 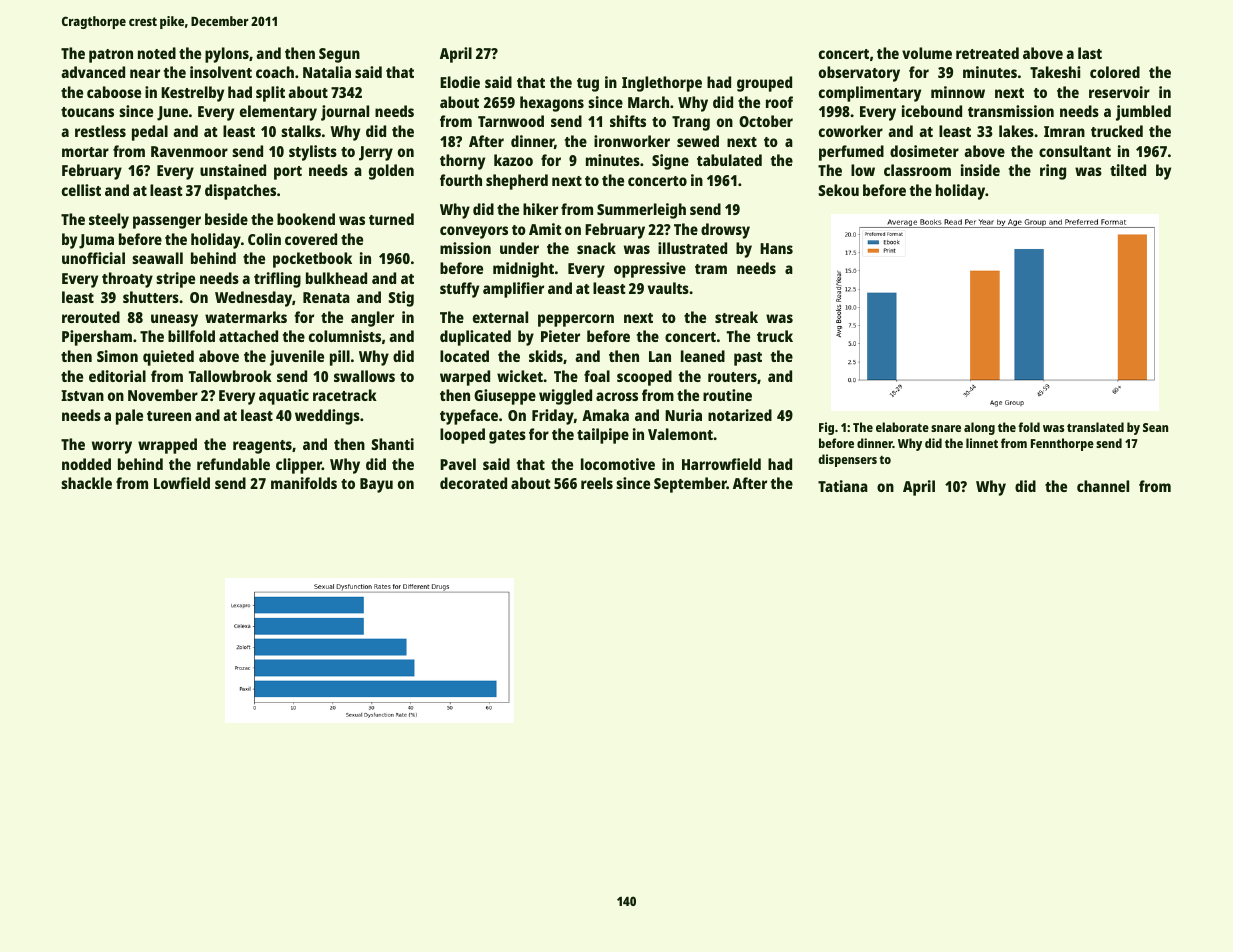 I want to click on pylons, so click(x=227, y=55).
